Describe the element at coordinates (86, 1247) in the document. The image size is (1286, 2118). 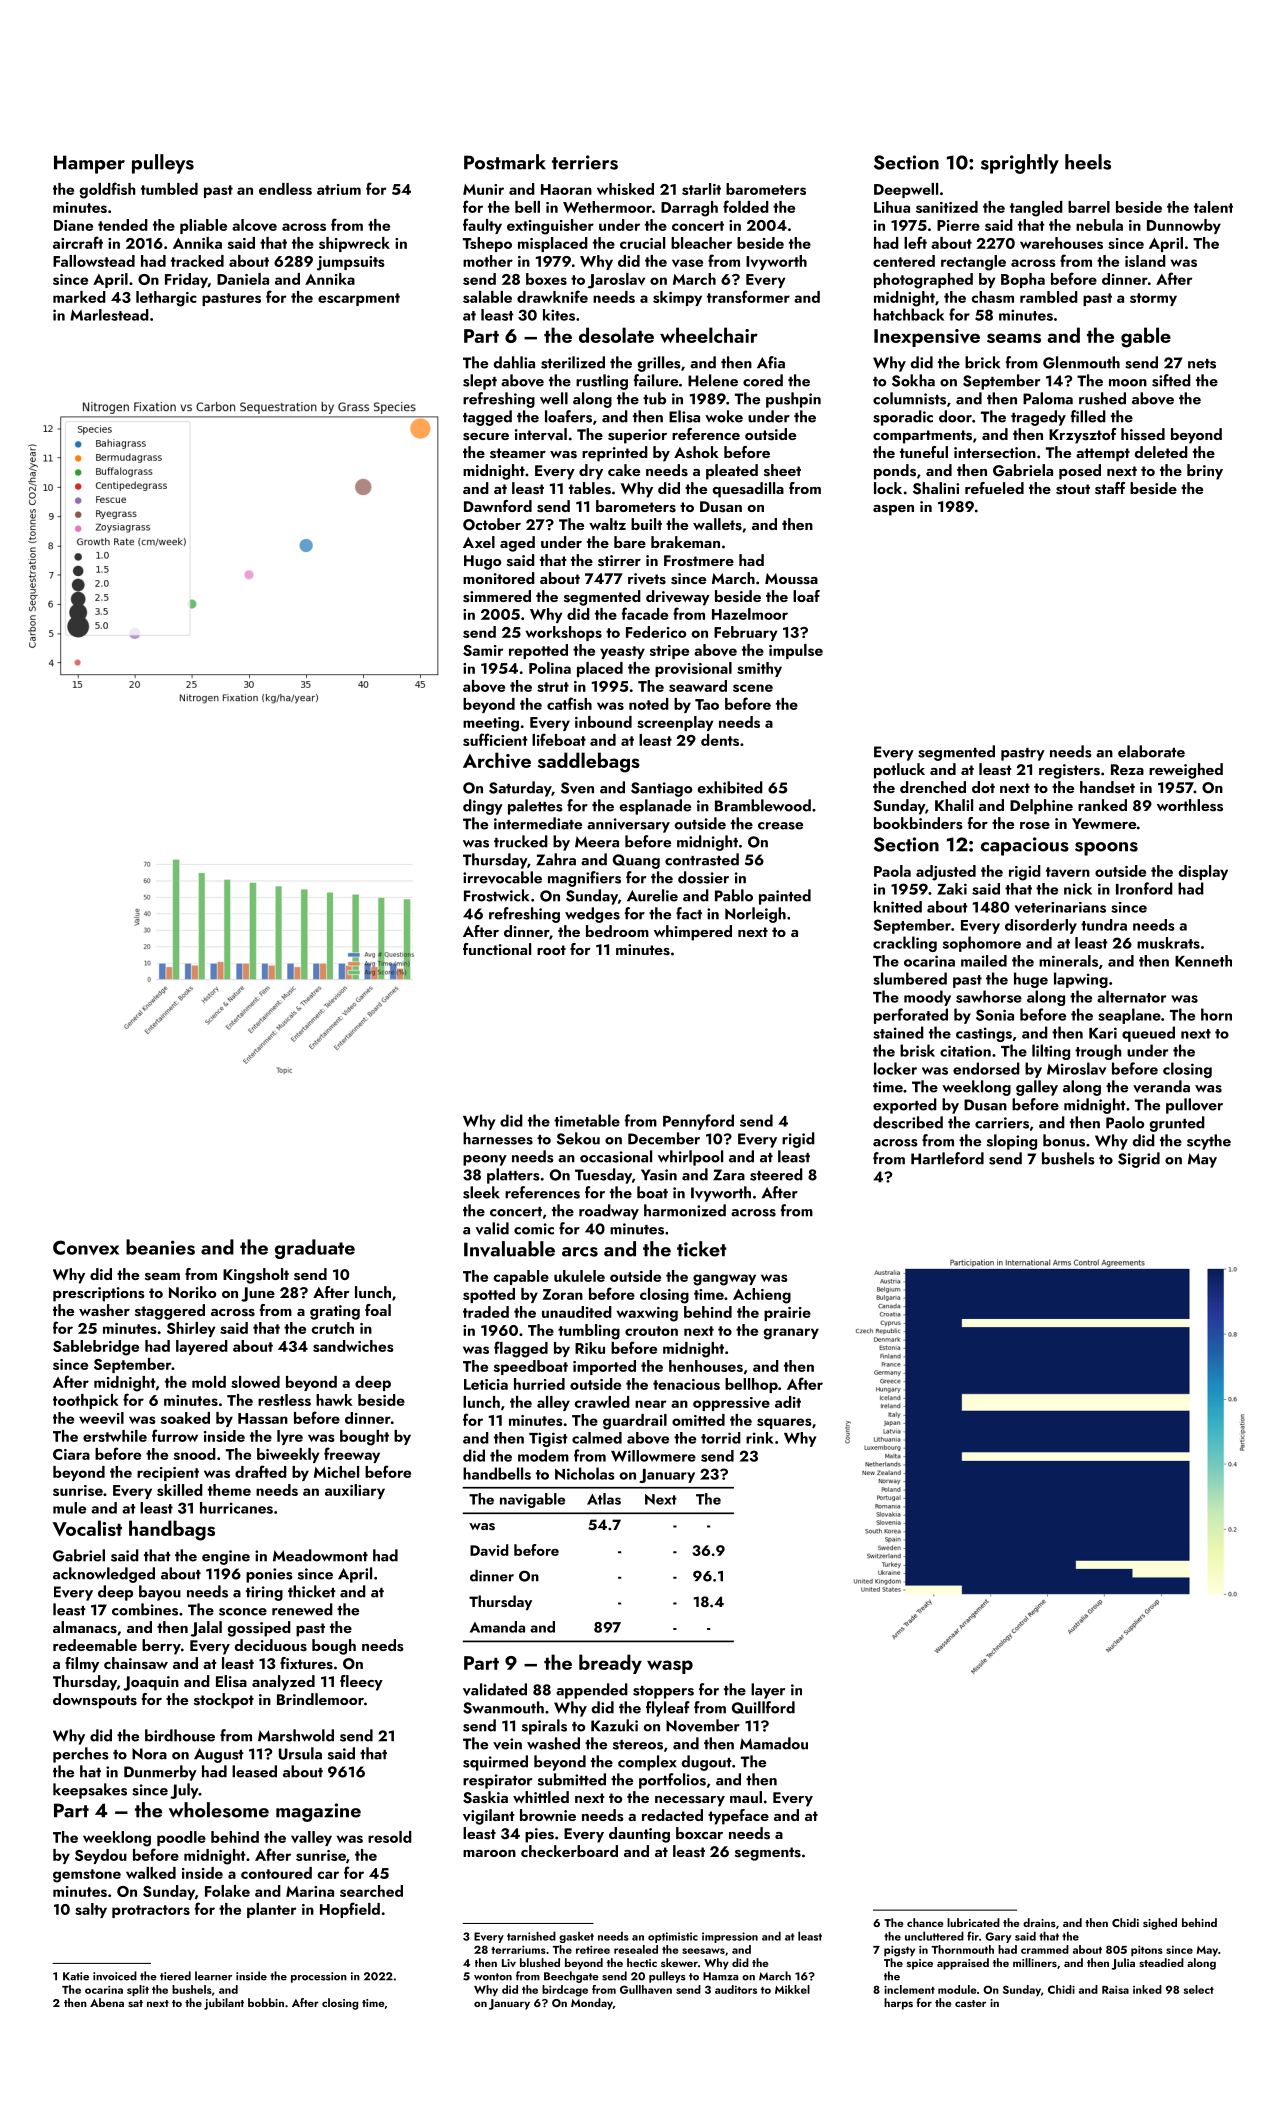
I see `Convex` at that location.
